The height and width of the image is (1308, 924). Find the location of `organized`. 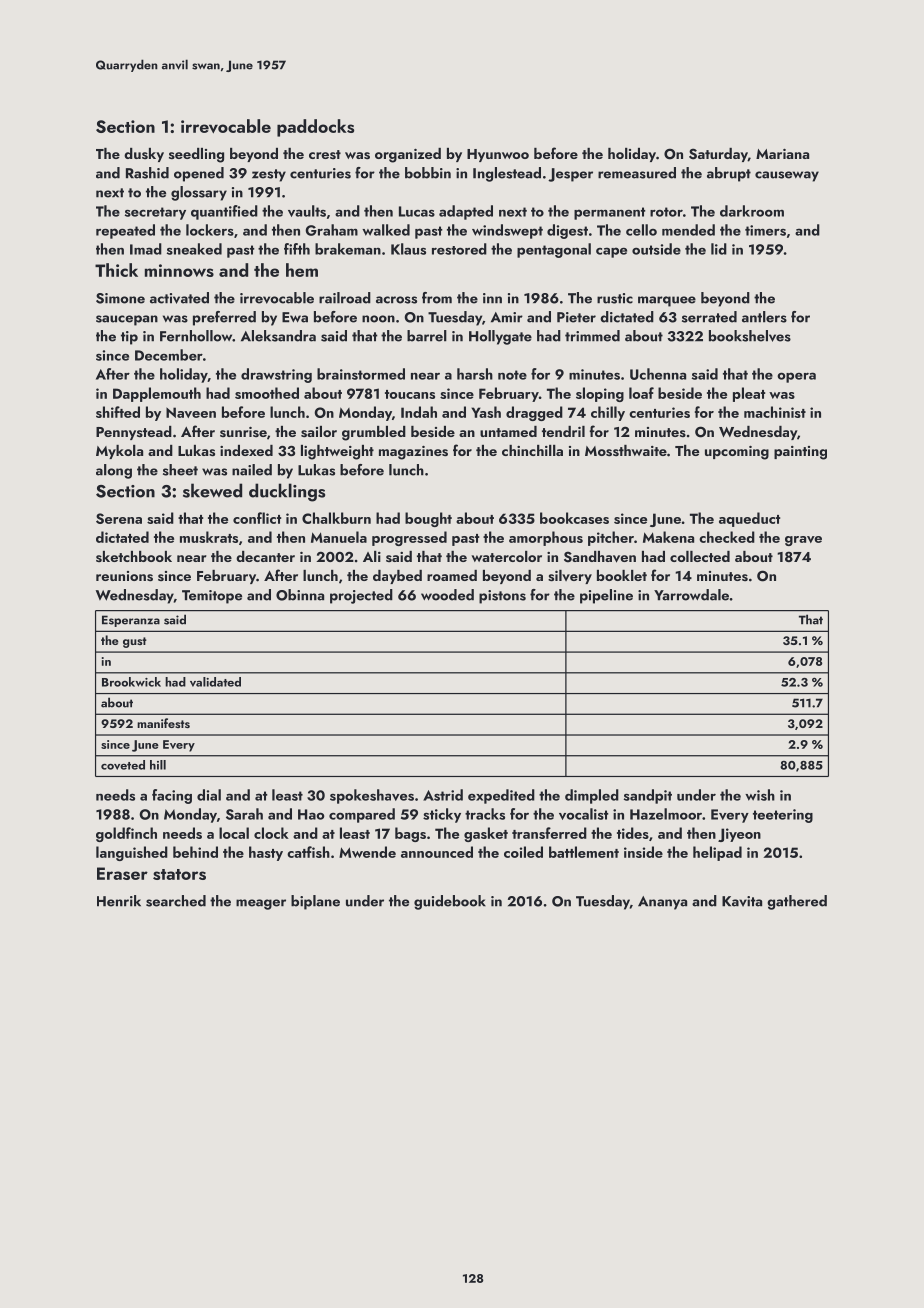

organized is located at coordinates (408, 155).
